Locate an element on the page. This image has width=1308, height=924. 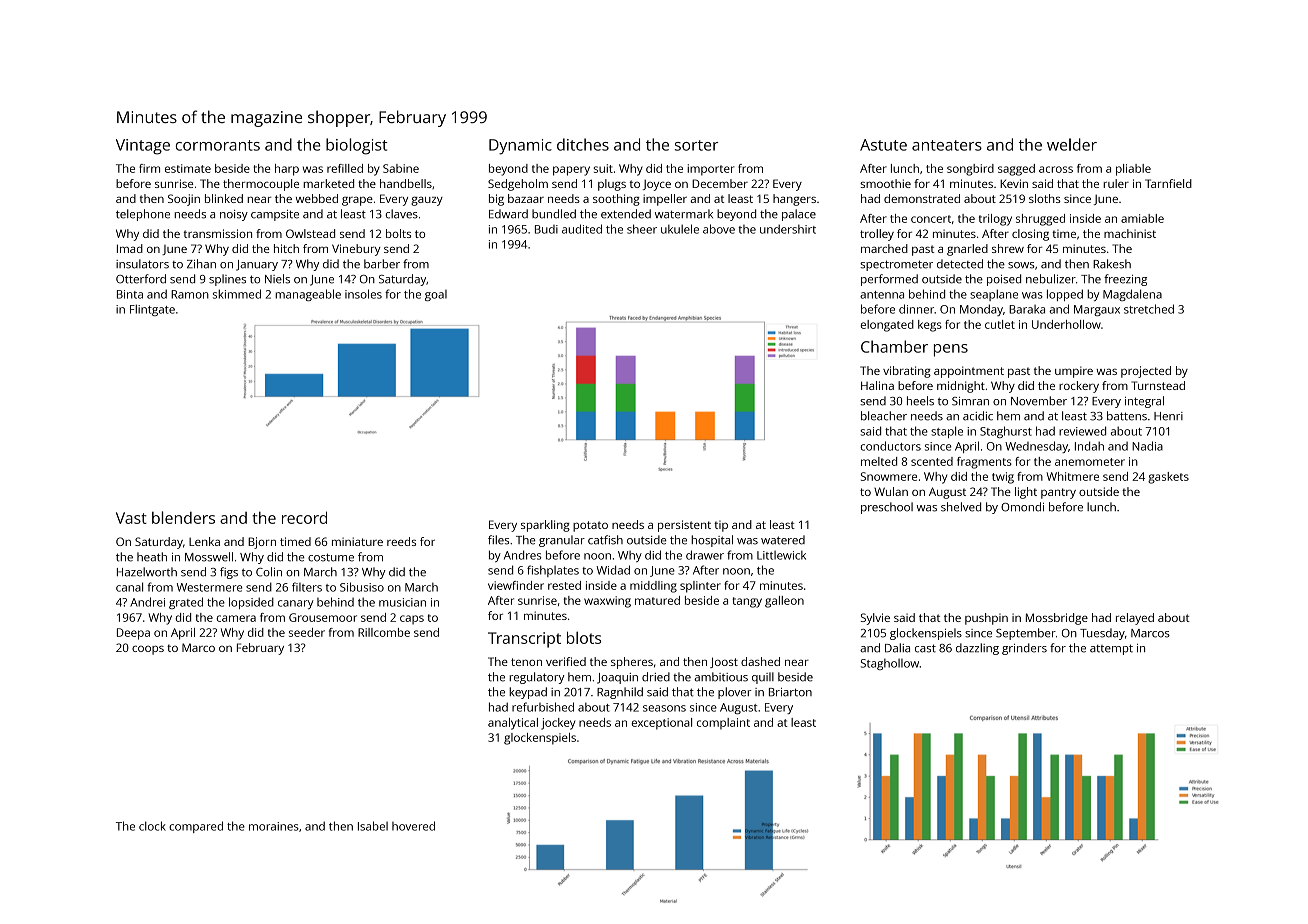
complaint is located at coordinates (723, 723).
